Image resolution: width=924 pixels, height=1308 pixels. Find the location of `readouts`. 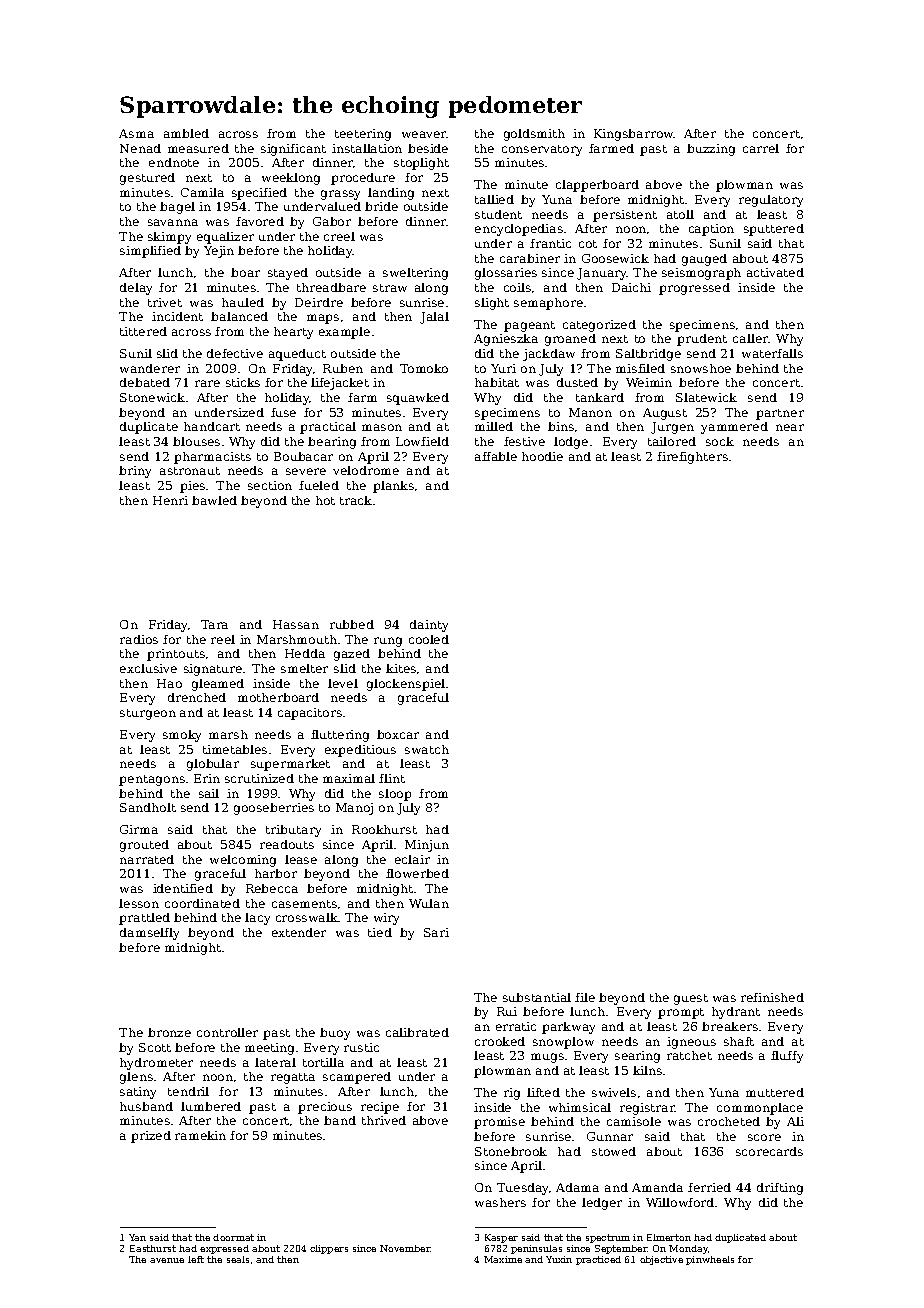

readouts is located at coordinates (287, 844).
